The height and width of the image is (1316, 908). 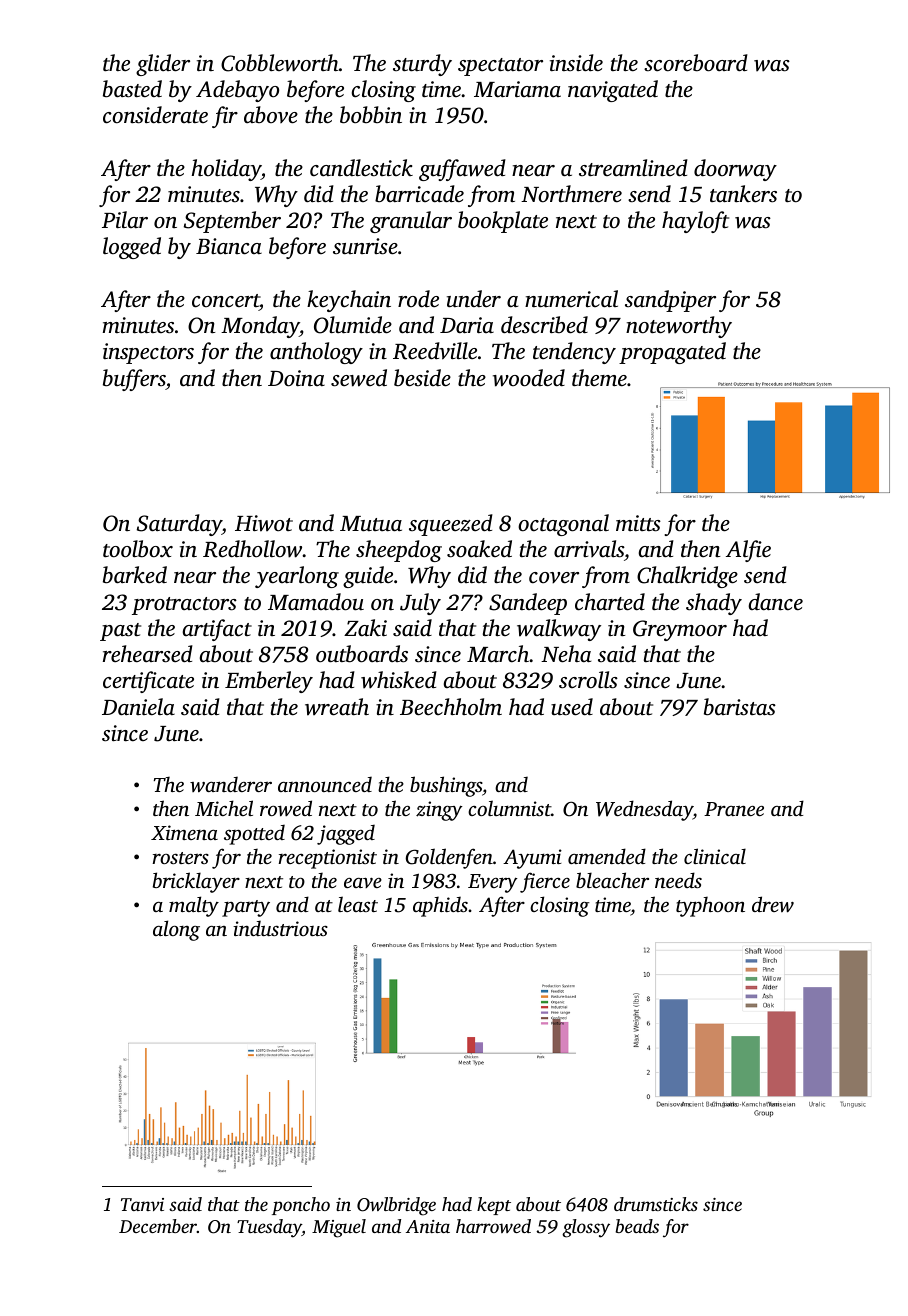 What do you see at coordinates (467, 325) in the image?
I see `Daria` at bounding box center [467, 325].
